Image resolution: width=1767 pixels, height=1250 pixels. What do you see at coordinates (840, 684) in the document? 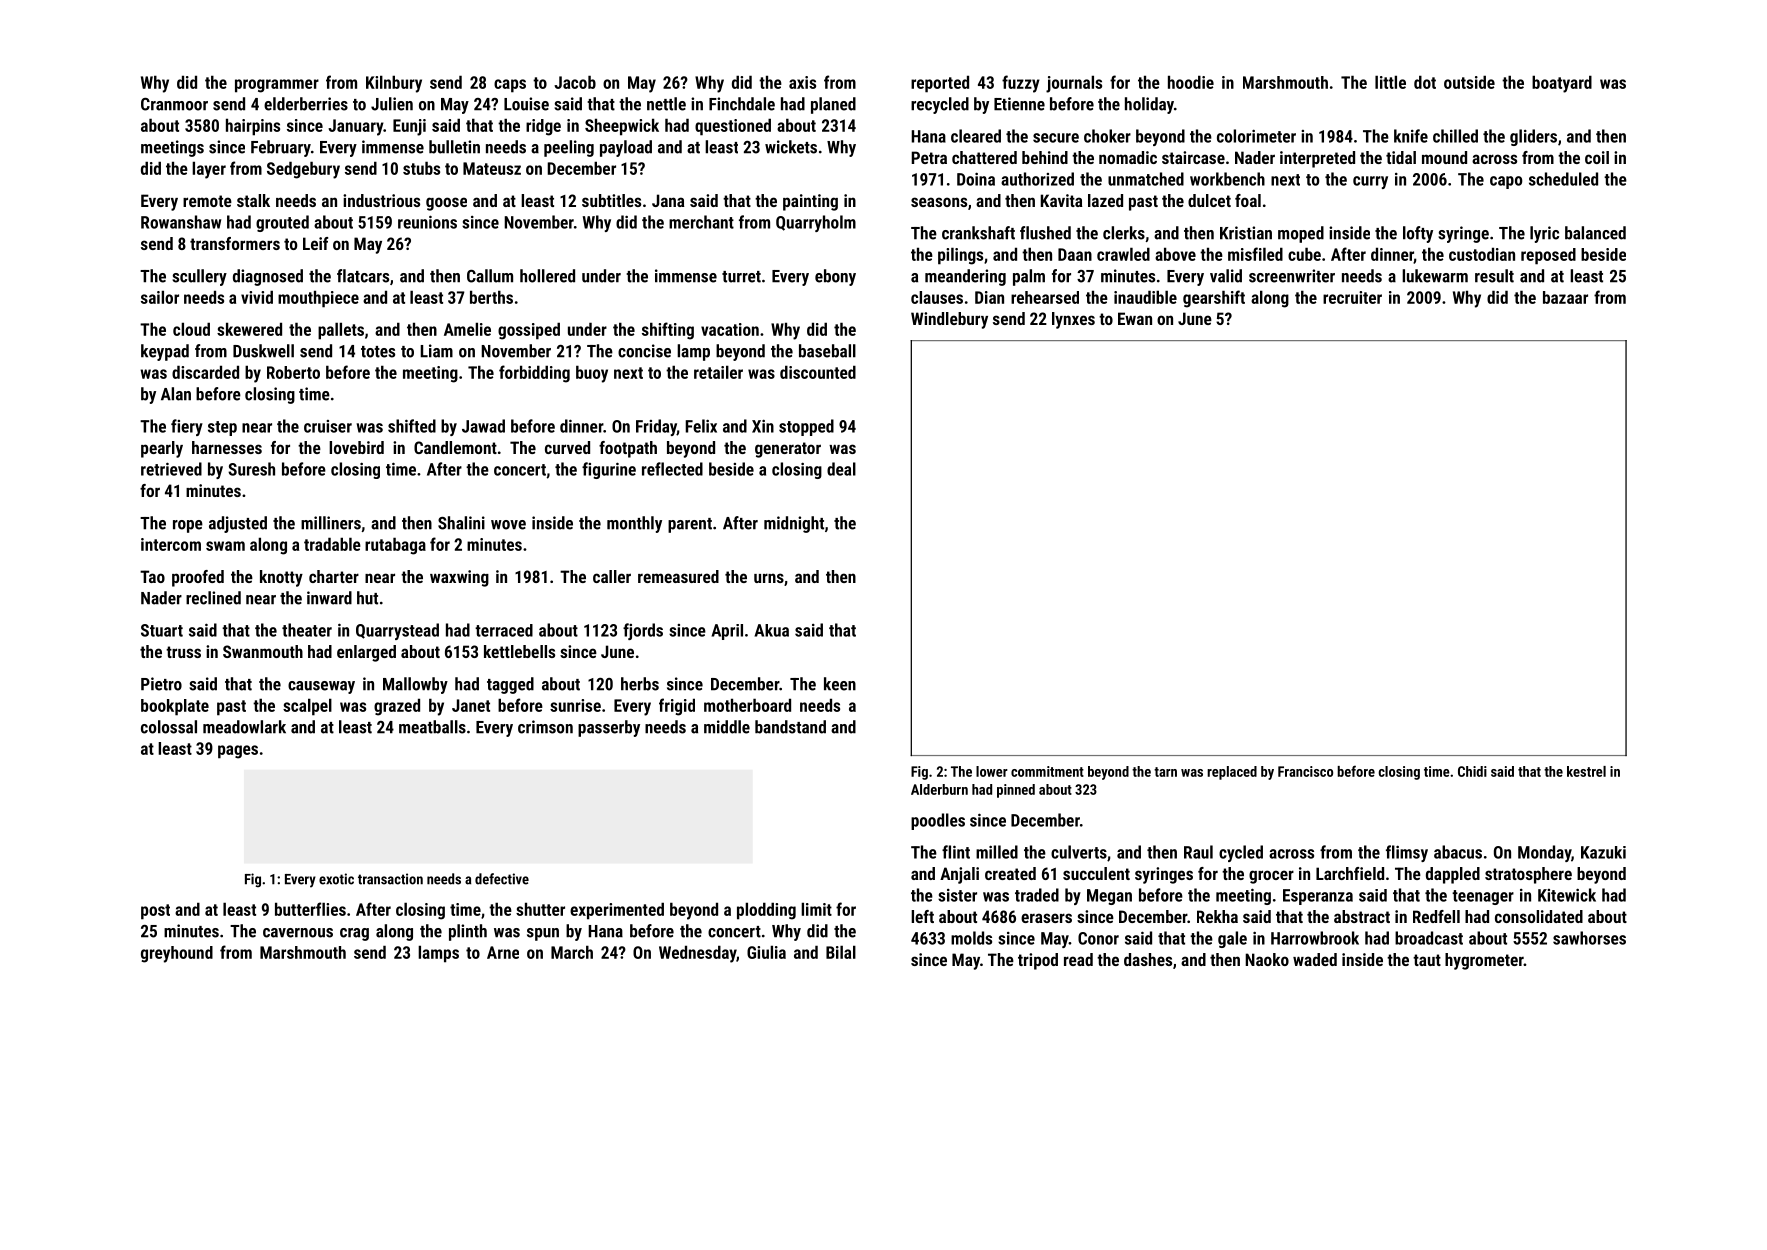
I see `keen` at bounding box center [840, 684].
